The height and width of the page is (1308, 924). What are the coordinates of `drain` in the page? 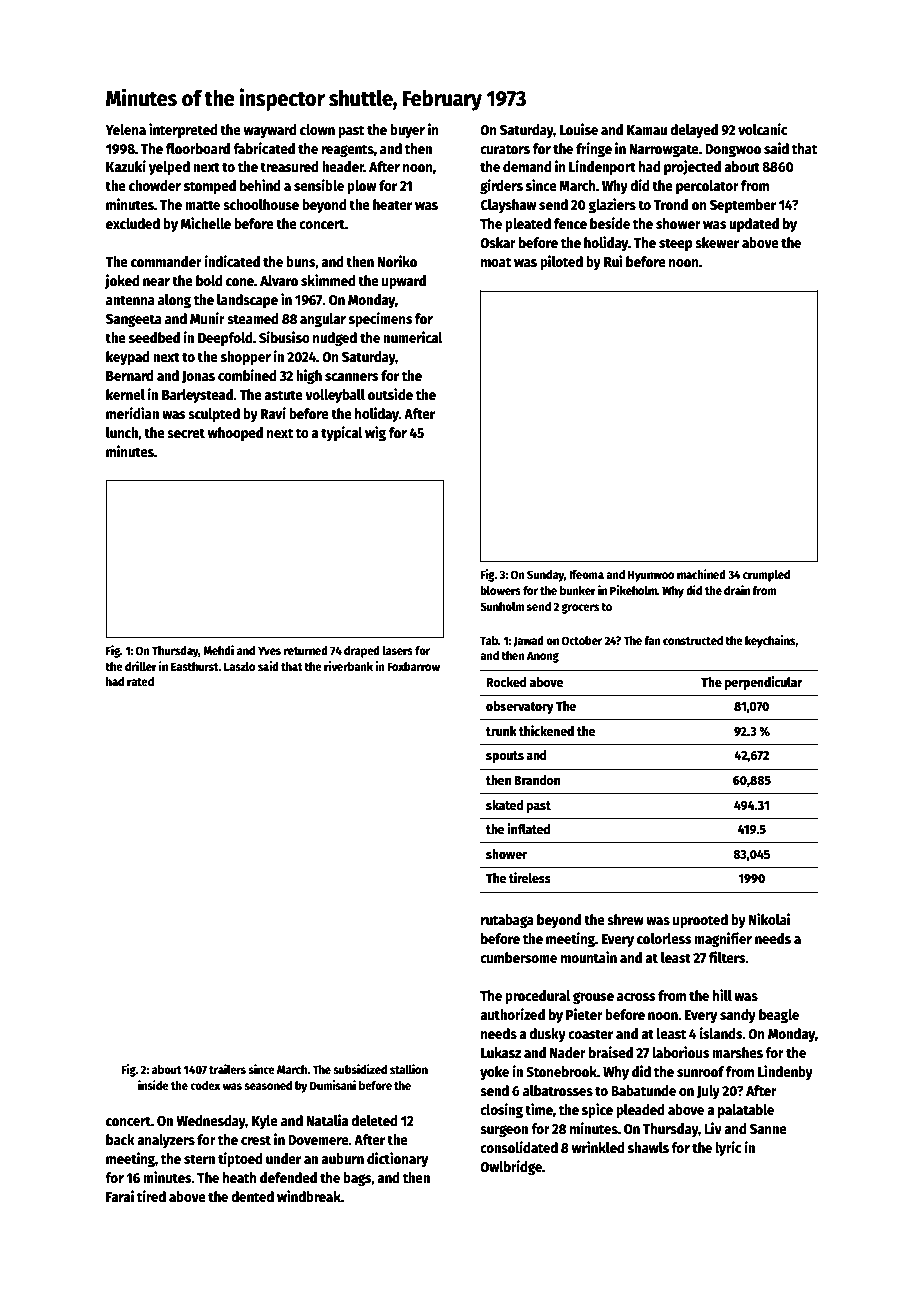 It's located at (737, 590).
